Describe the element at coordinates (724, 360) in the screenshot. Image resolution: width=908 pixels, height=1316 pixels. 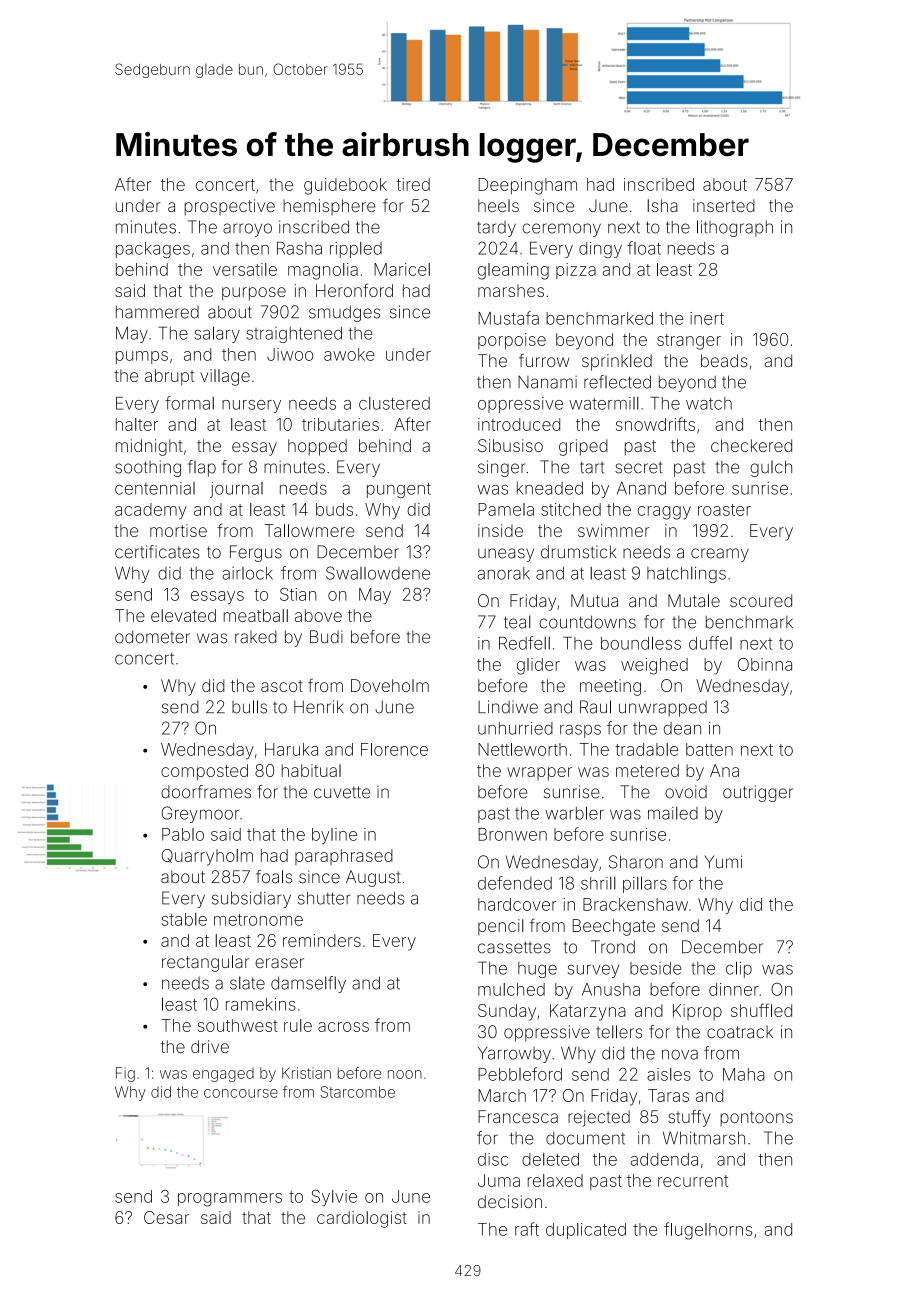
I see `beads` at that location.
